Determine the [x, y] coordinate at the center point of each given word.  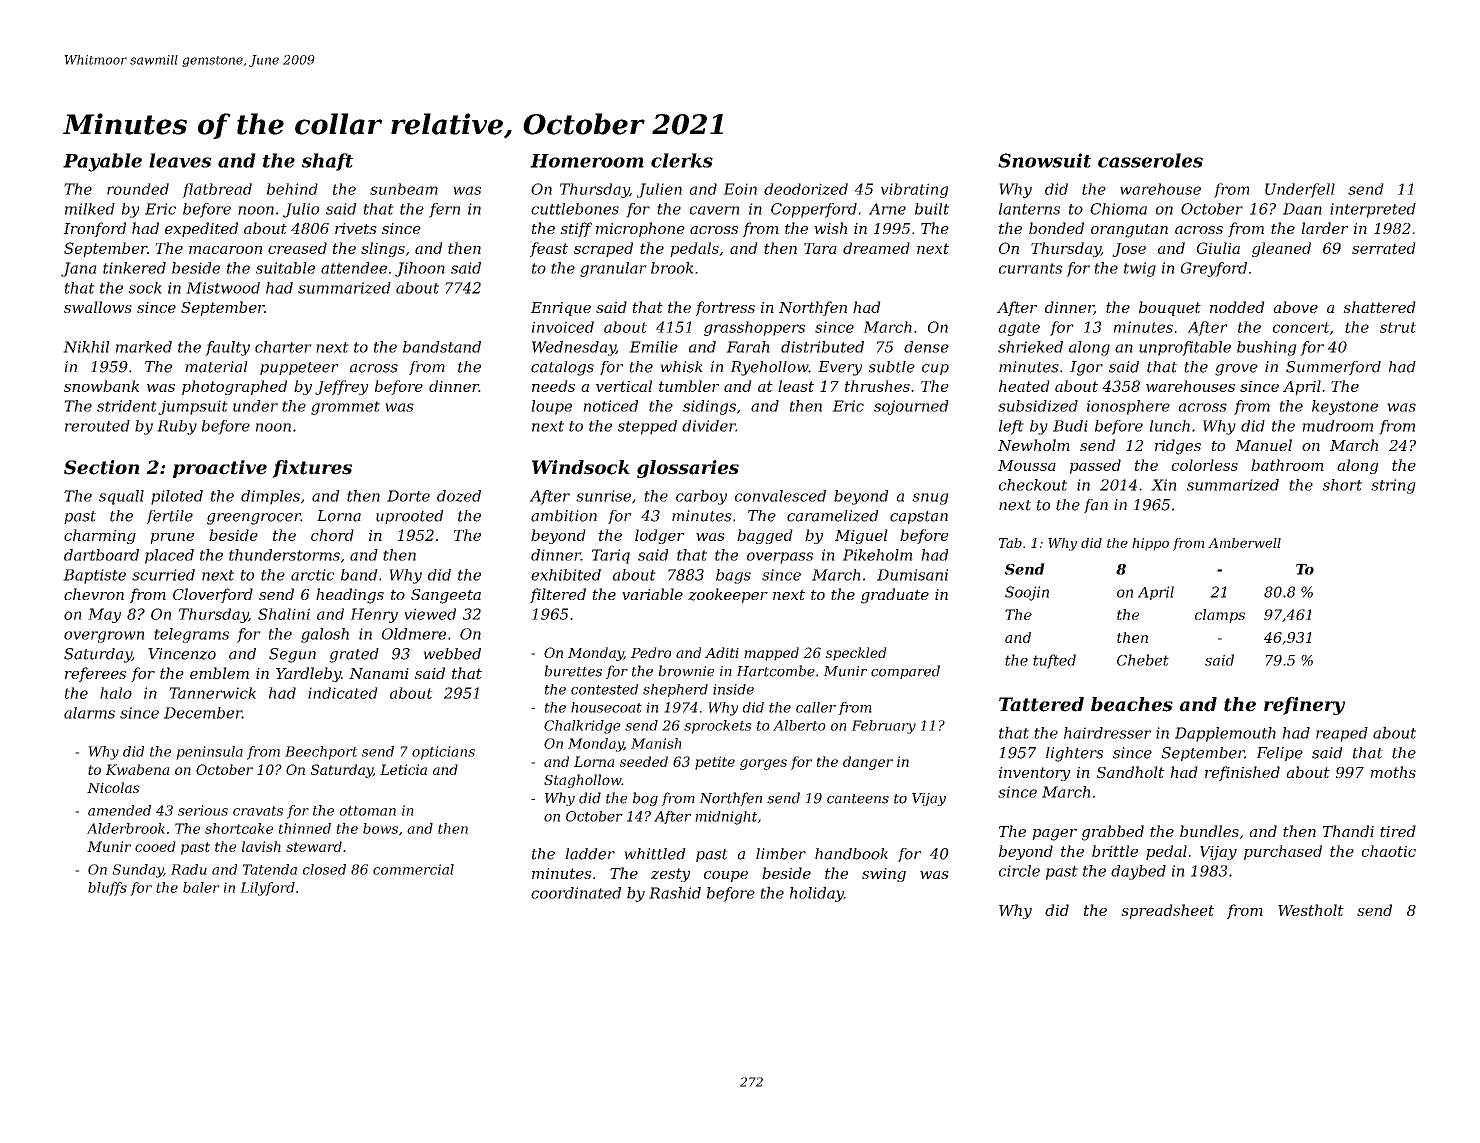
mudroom [1337, 426]
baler [201, 887]
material [216, 367]
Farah [748, 347]
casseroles [1150, 160]
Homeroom [587, 161]
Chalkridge [582, 727]
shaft [327, 162]
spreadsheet [1167, 911]
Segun [292, 655]
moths [1393, 772]
